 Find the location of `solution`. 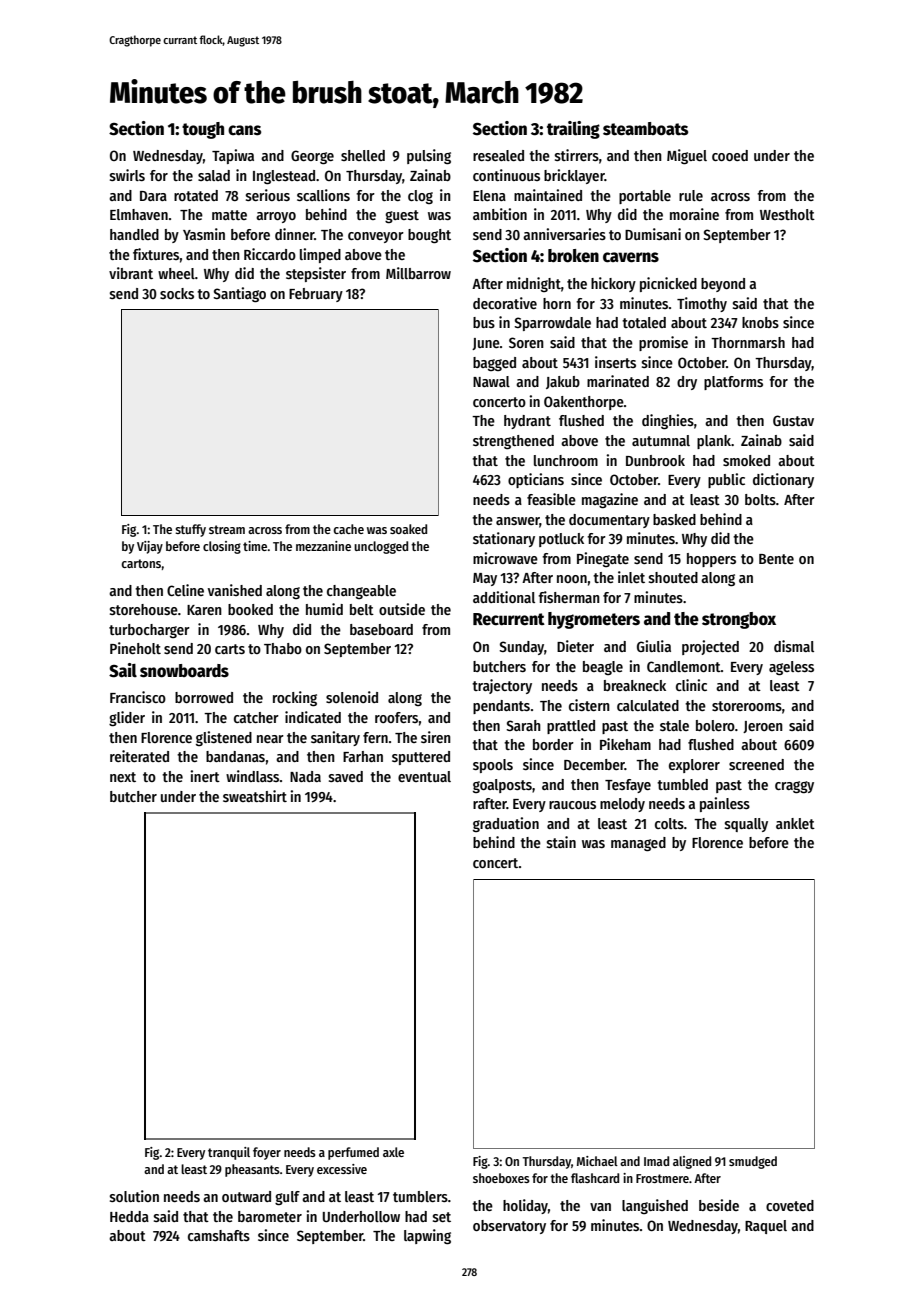

solution is located at coordinates (134, 1196).
